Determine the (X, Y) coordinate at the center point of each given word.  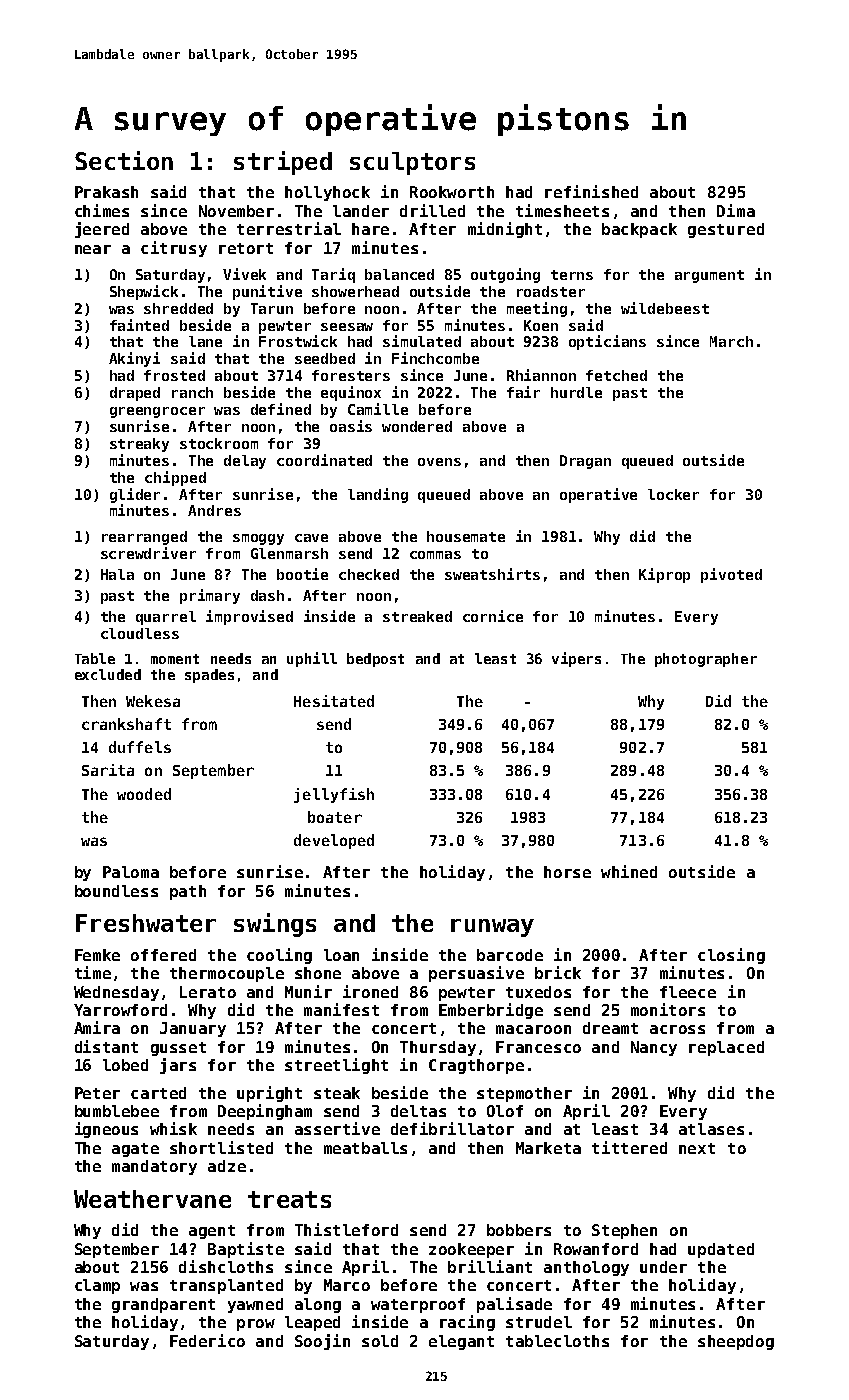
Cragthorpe (476, 1066)
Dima (736, 210)
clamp (97, 1286)
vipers (576, 659)
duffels (140, 747)
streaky (139, 445)
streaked (417, 616)
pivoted (731, 575)
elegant (461, 1342)
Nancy (654, 1048)
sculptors (412, 163)
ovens (439, 462)
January (193, 1029)
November (236, 211)
